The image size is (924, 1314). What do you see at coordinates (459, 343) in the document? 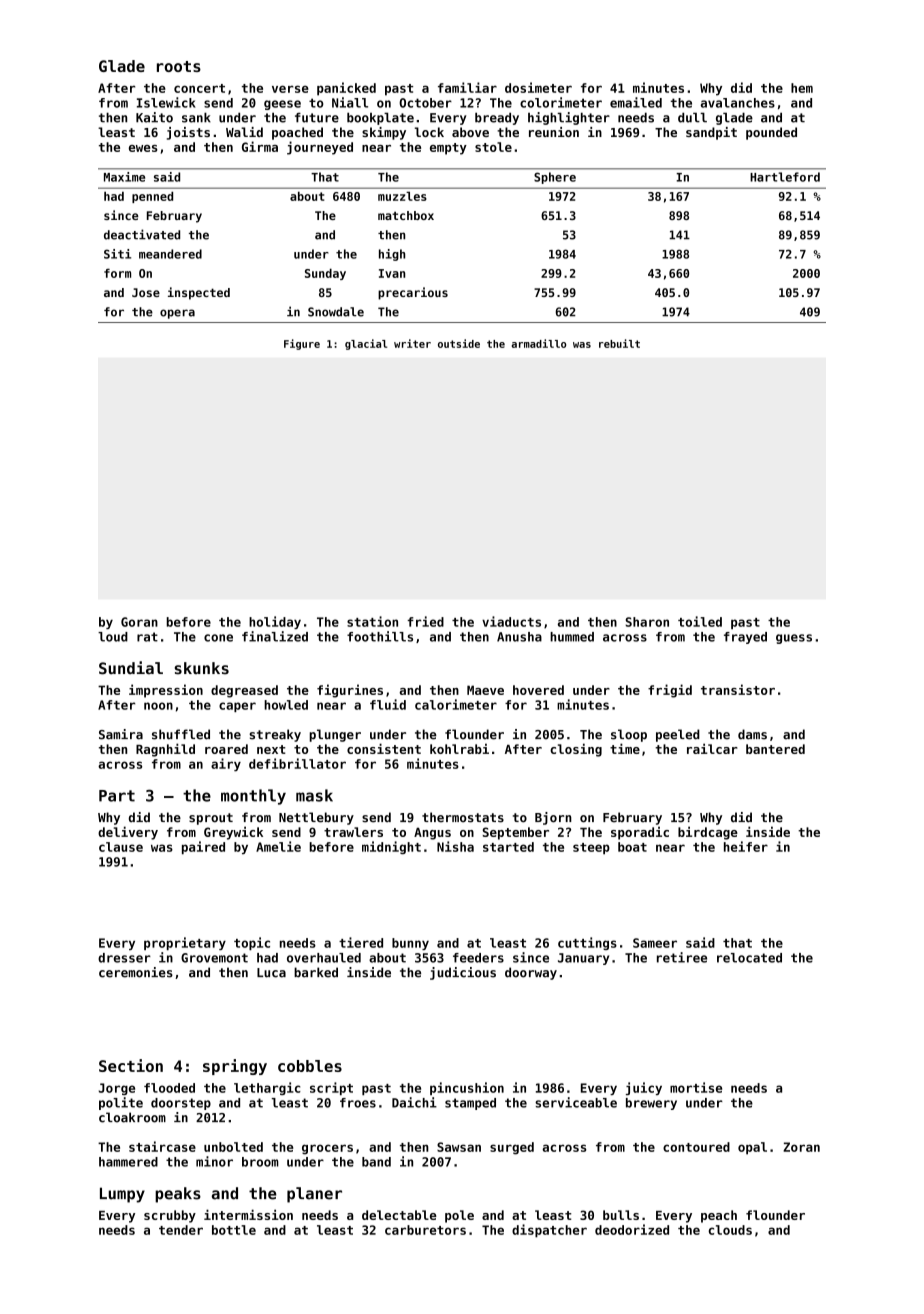
I see `outside` at bounding box center [459, 343].
